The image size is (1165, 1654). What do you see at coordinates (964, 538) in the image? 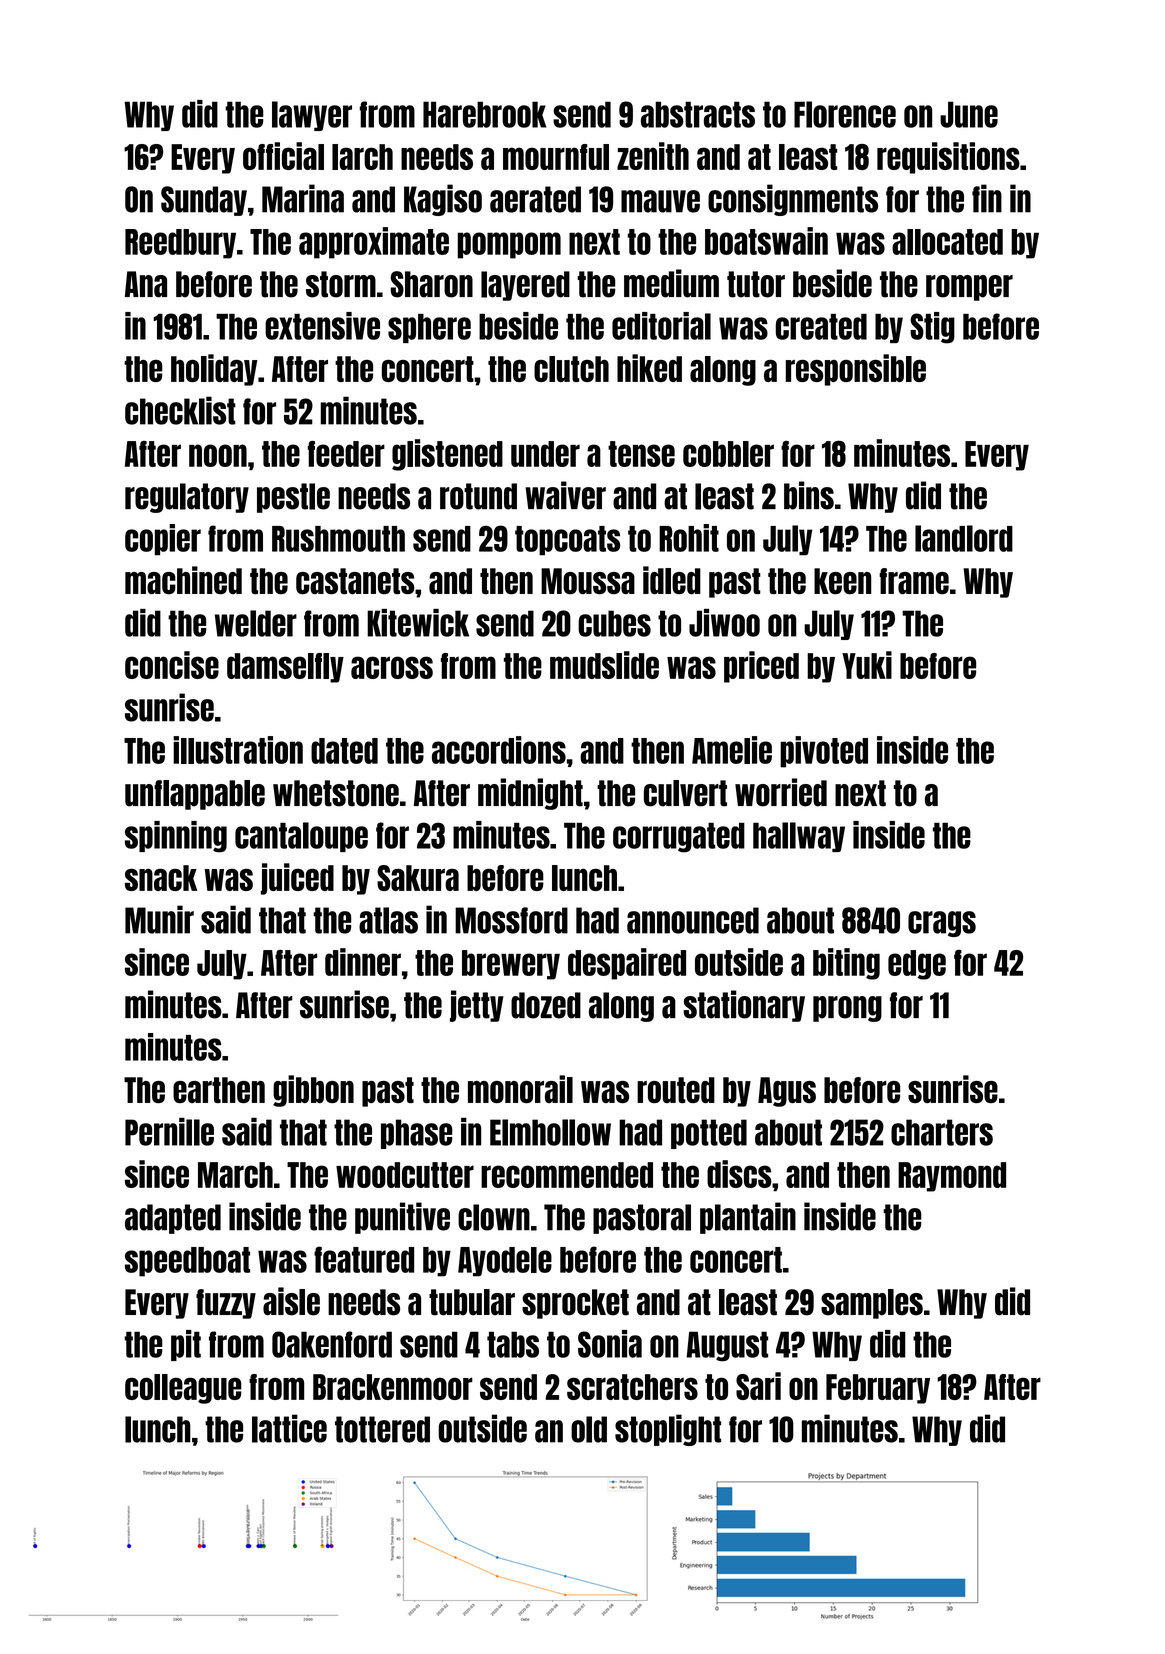
I see `landlord` at bounding box center [964, 538].
